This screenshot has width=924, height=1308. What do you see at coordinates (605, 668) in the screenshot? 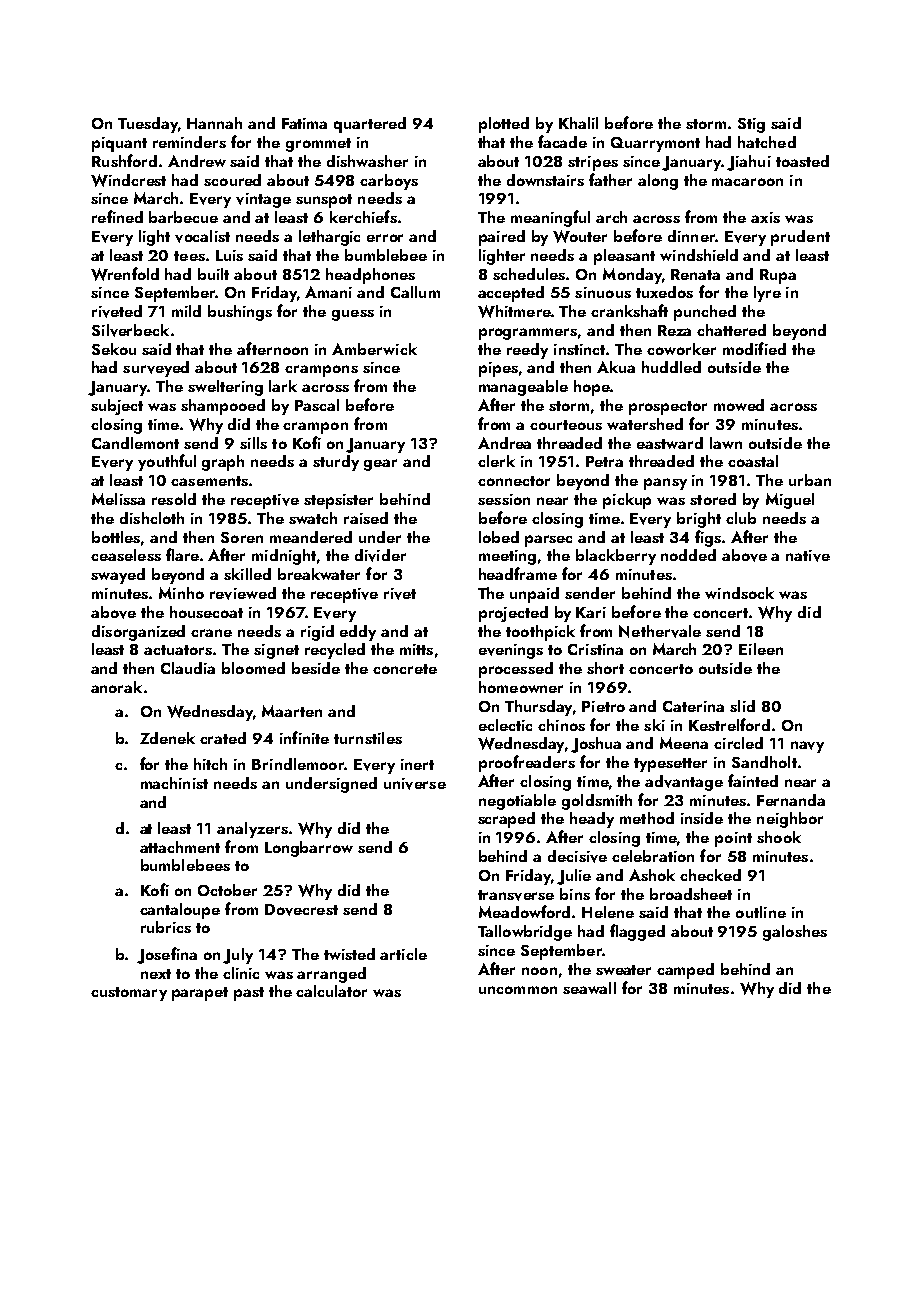
I see `short` at bounding box center [605, 668].
